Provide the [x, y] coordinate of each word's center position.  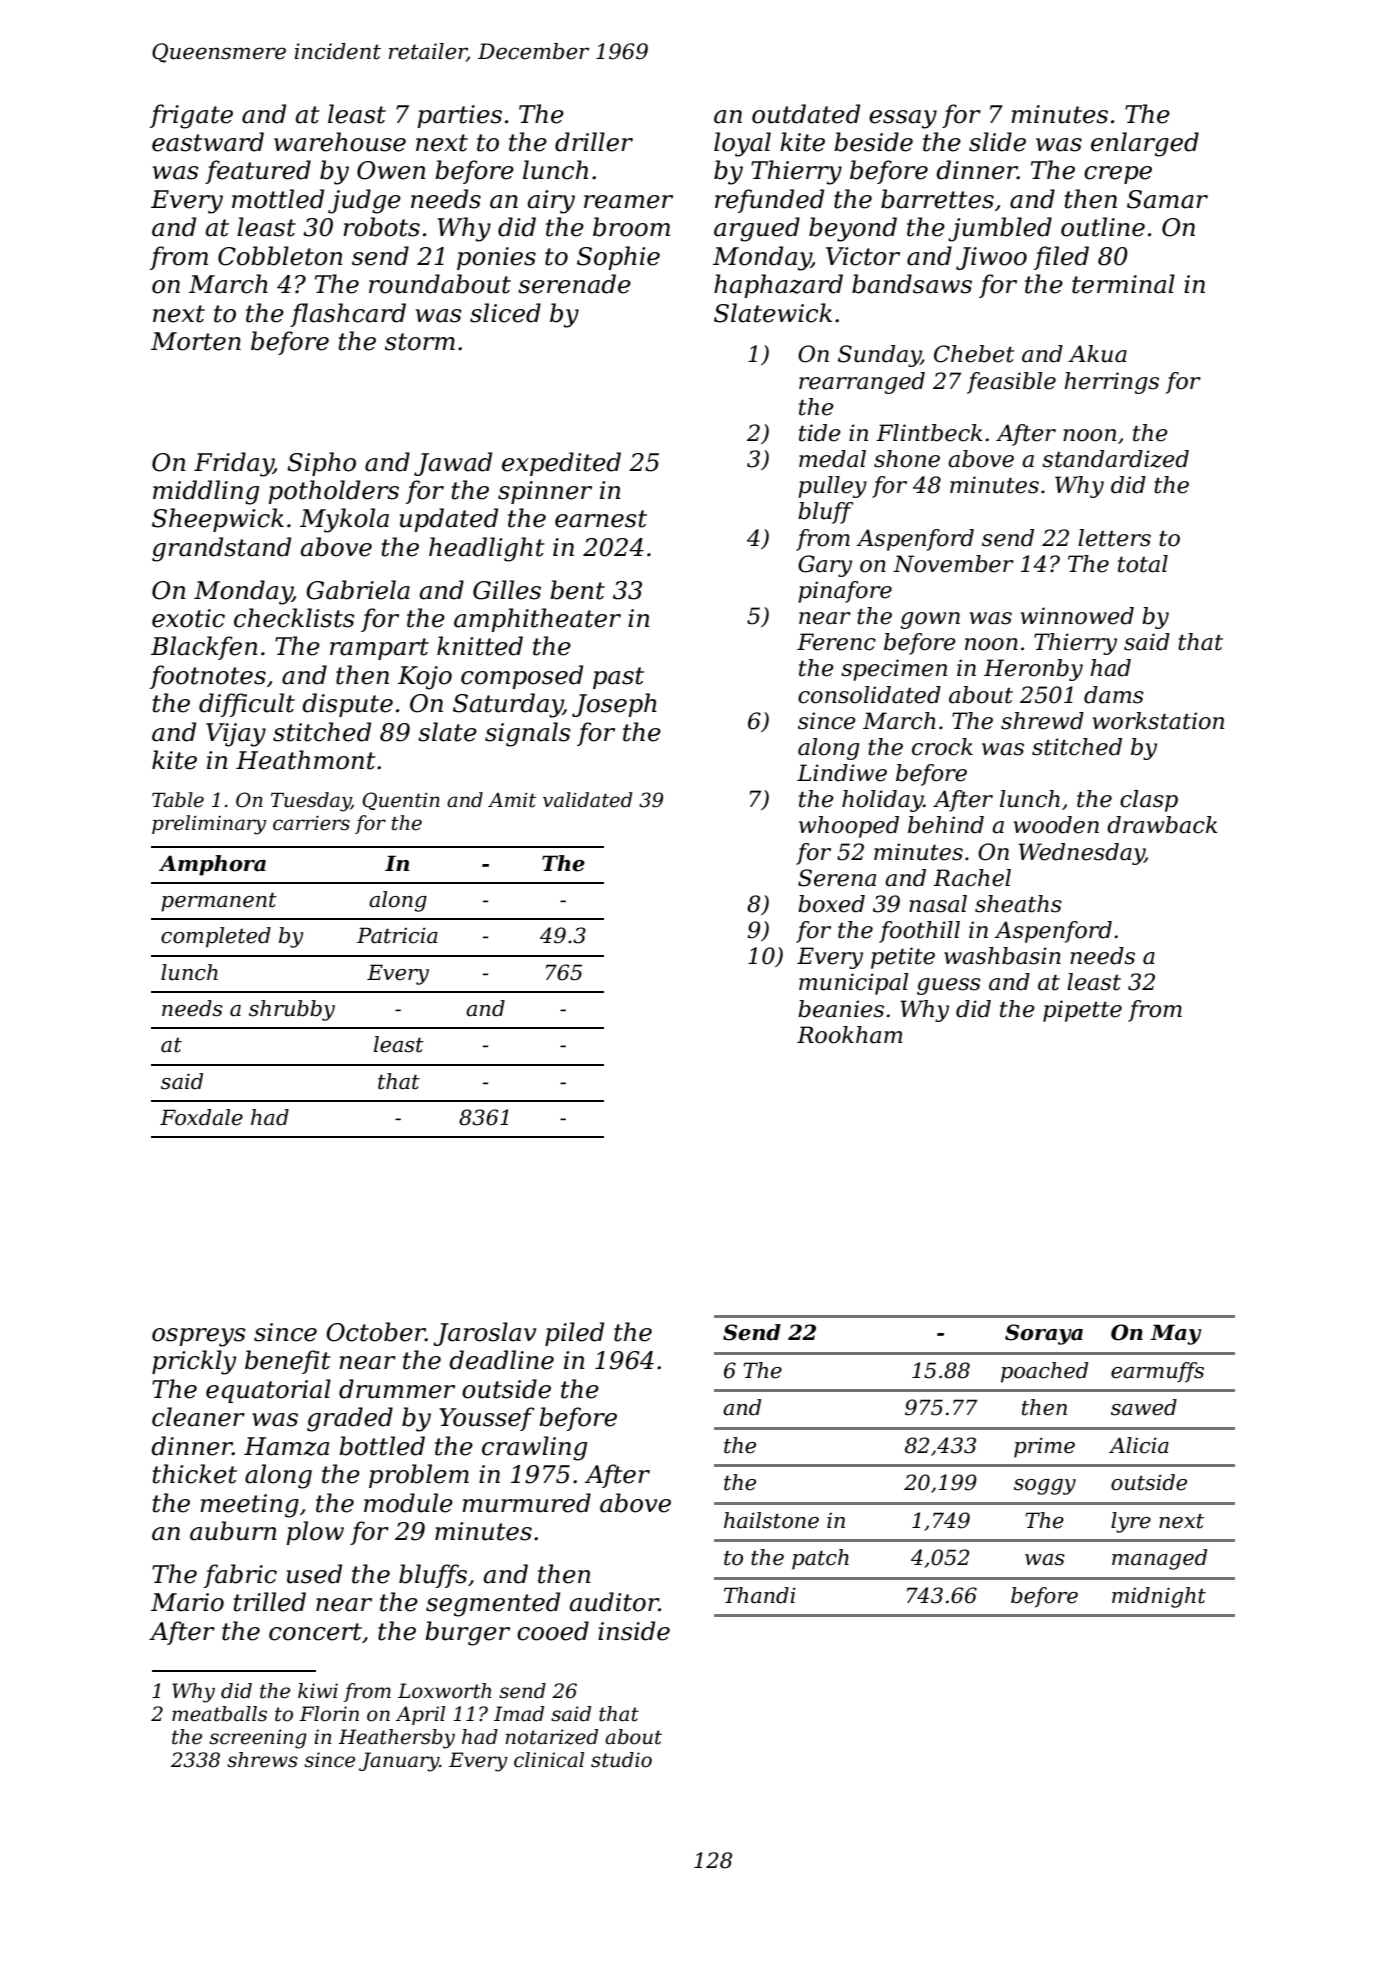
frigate [191, 116]
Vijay [236, 735]
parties [459, 116]
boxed [831, 904]
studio [621, 1760]
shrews [262, 1760]
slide [997, 142]
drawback [1162, 825]
